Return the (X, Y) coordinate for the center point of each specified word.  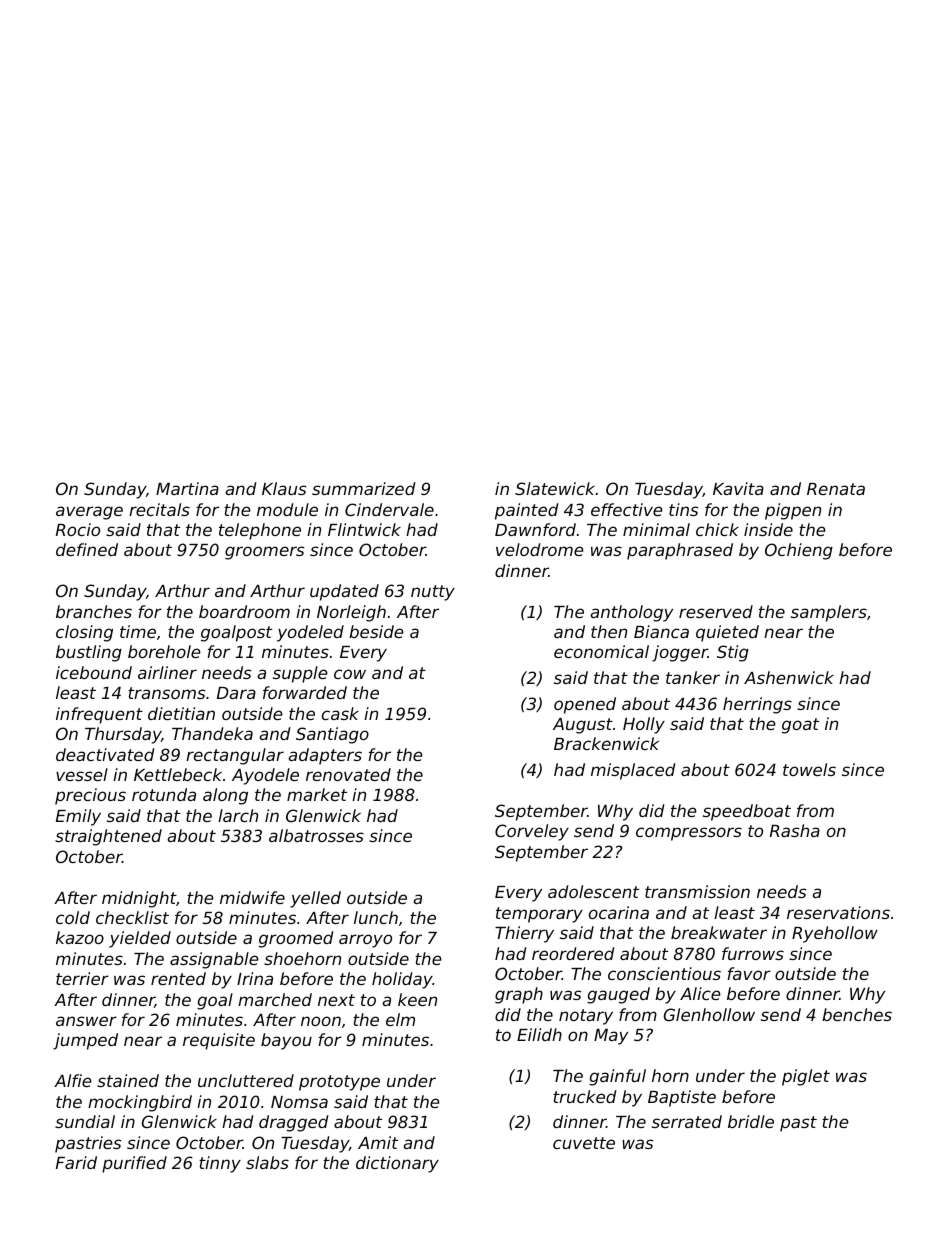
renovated (348, 774)
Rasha (795, 830)
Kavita (738, 488)
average (89, 513)
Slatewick (555, 488)
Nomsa (299, 1102)
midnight (139, 899)
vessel (82, 774)
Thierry (524, 934)
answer (86, 1021)
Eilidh (539, 1034)
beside (376, 631)
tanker (693, 677)
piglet (806, 1077)
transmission (697, 891)
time (138, 631)
